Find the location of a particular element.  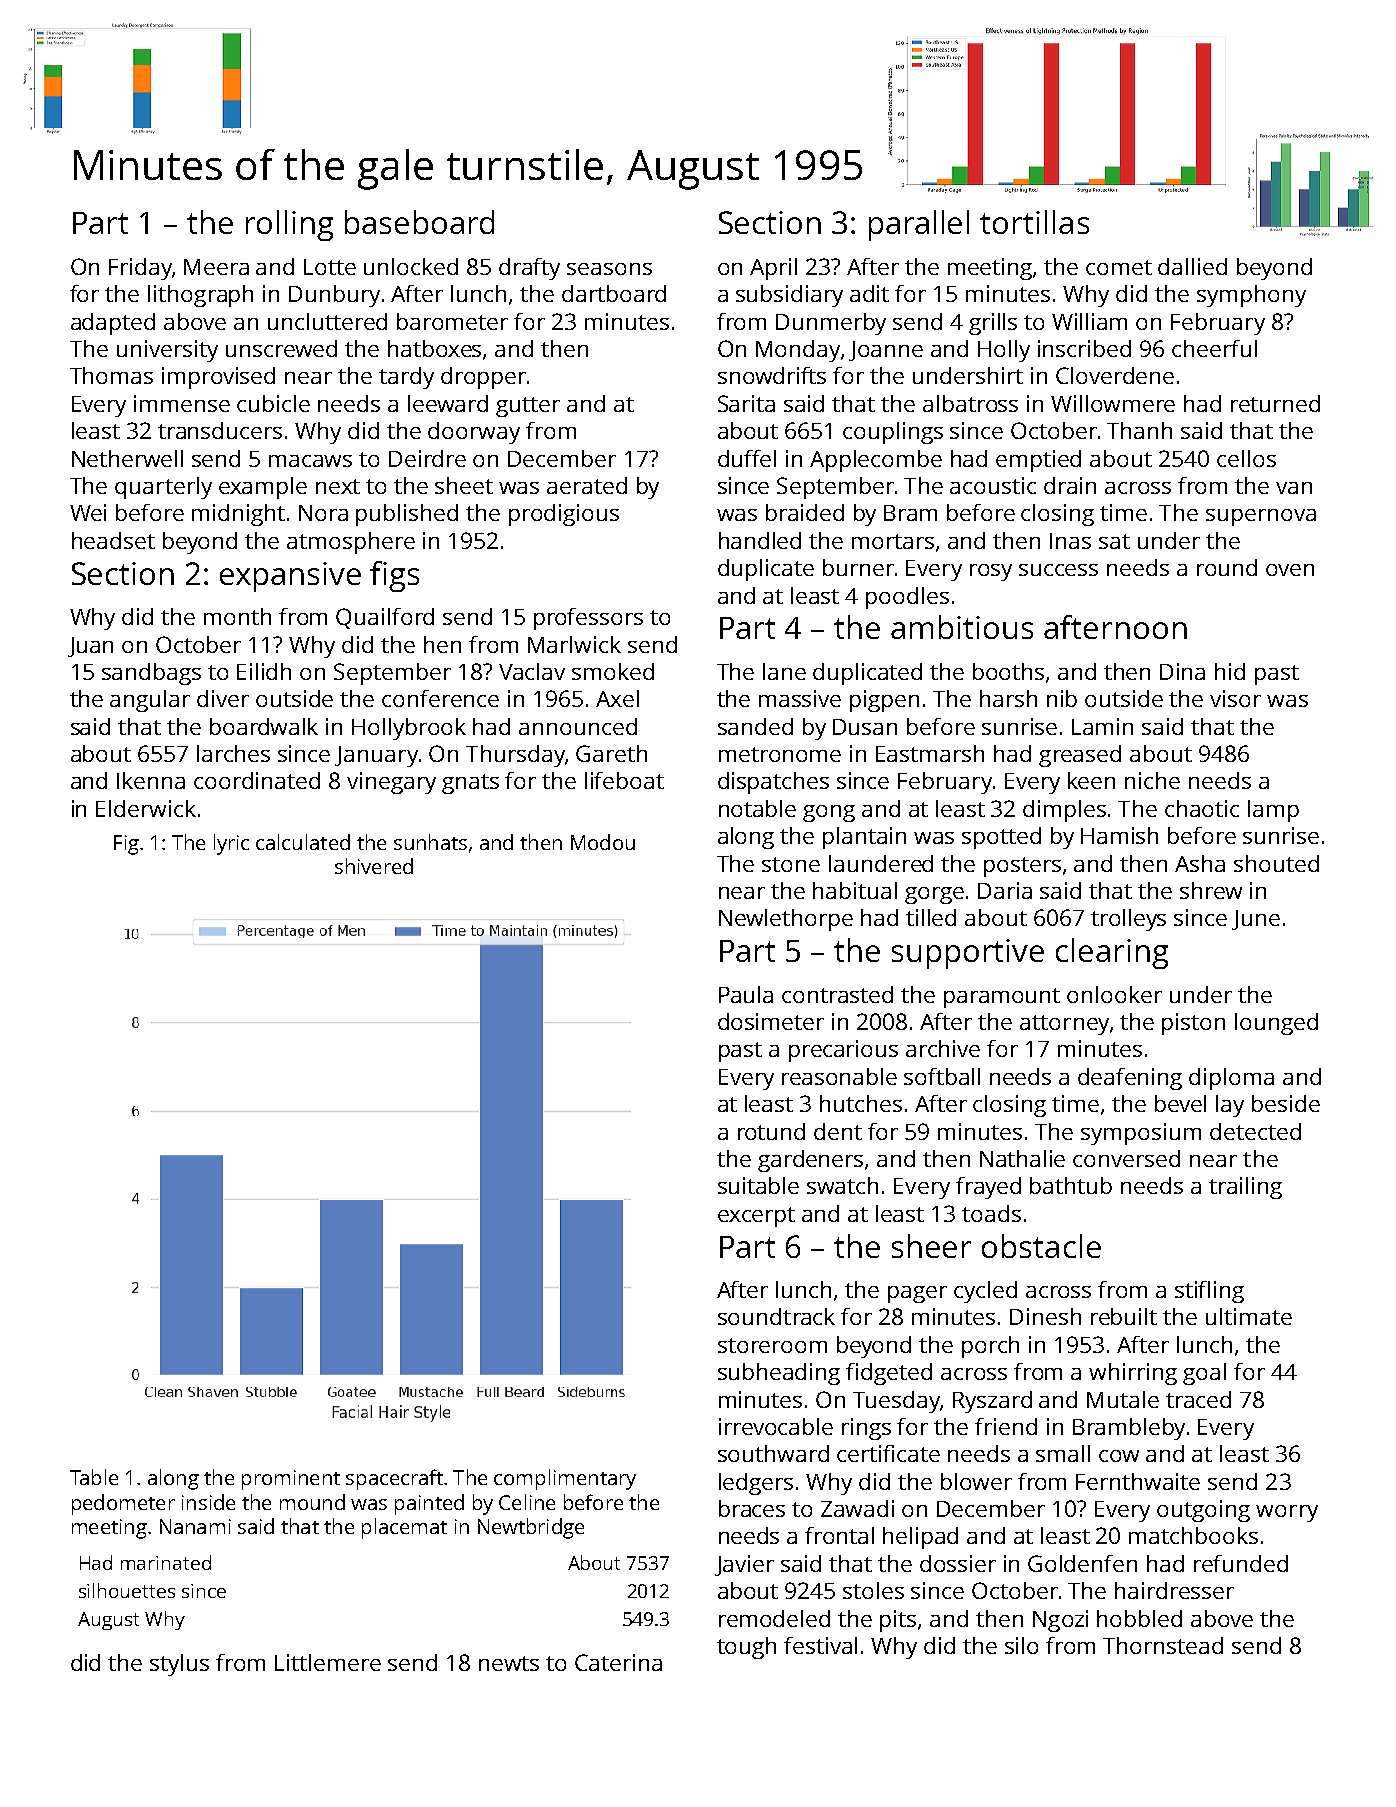

pedometer is located at coordinates (123, 1504).
